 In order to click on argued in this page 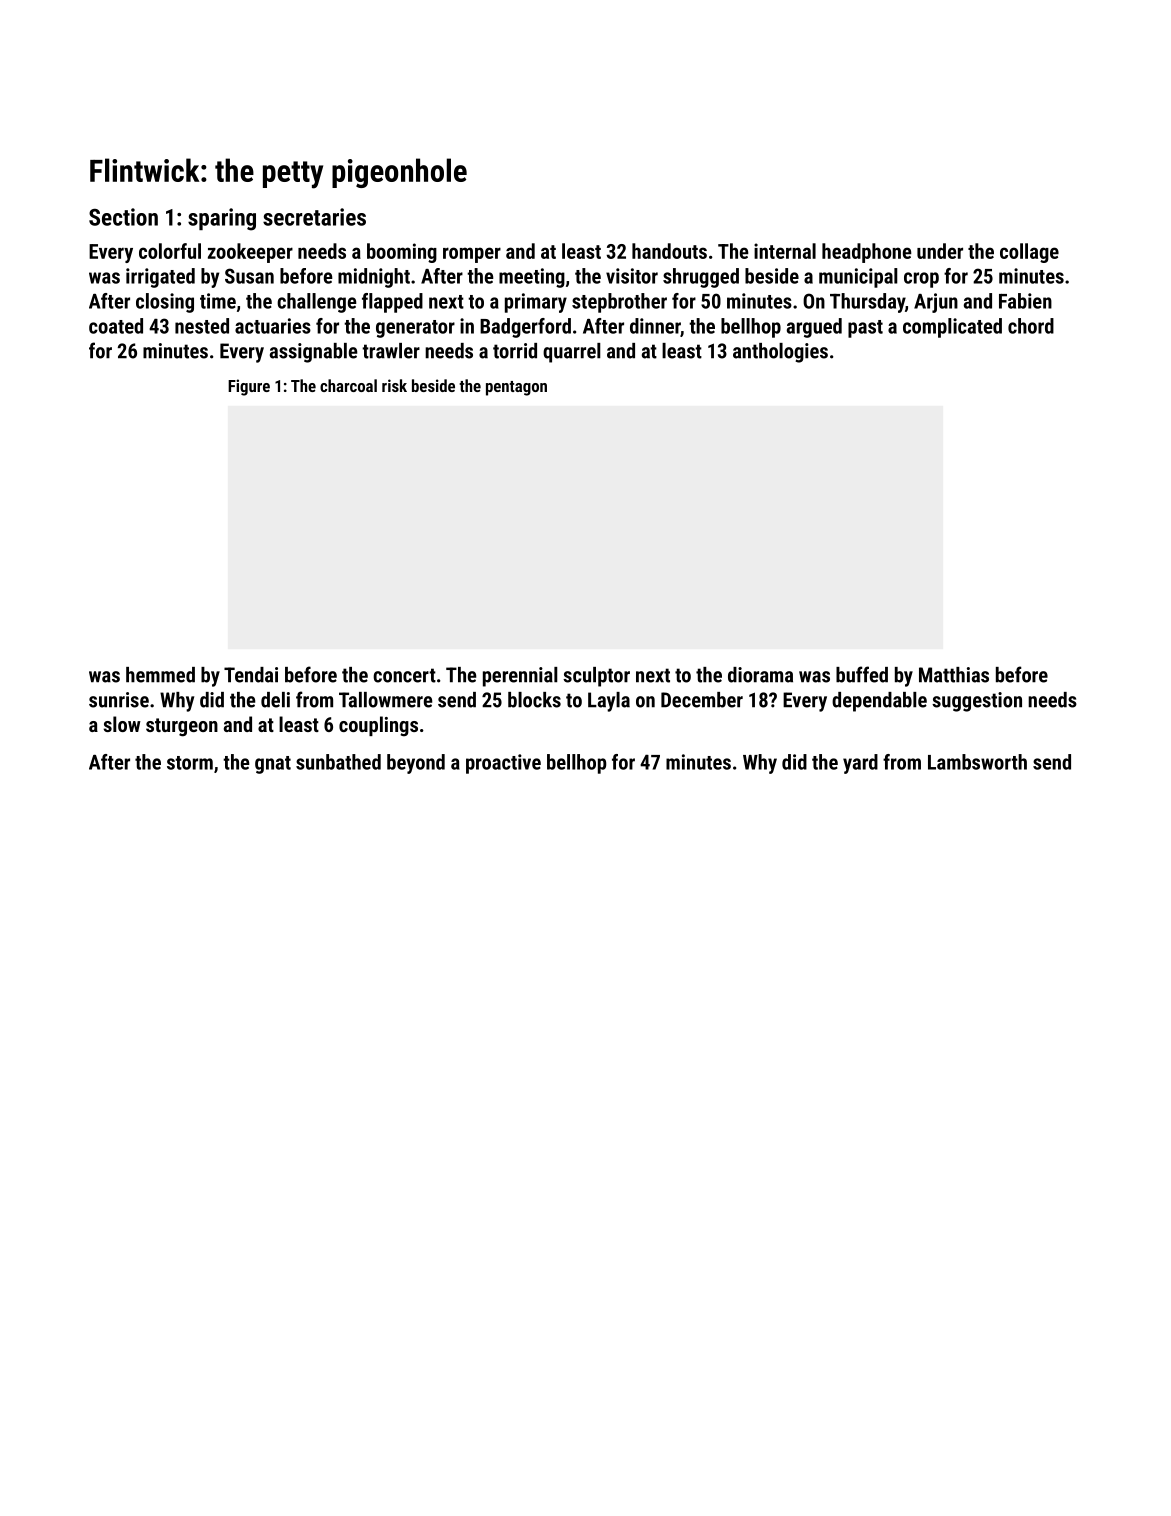, I will do `click(814, 328)`.
